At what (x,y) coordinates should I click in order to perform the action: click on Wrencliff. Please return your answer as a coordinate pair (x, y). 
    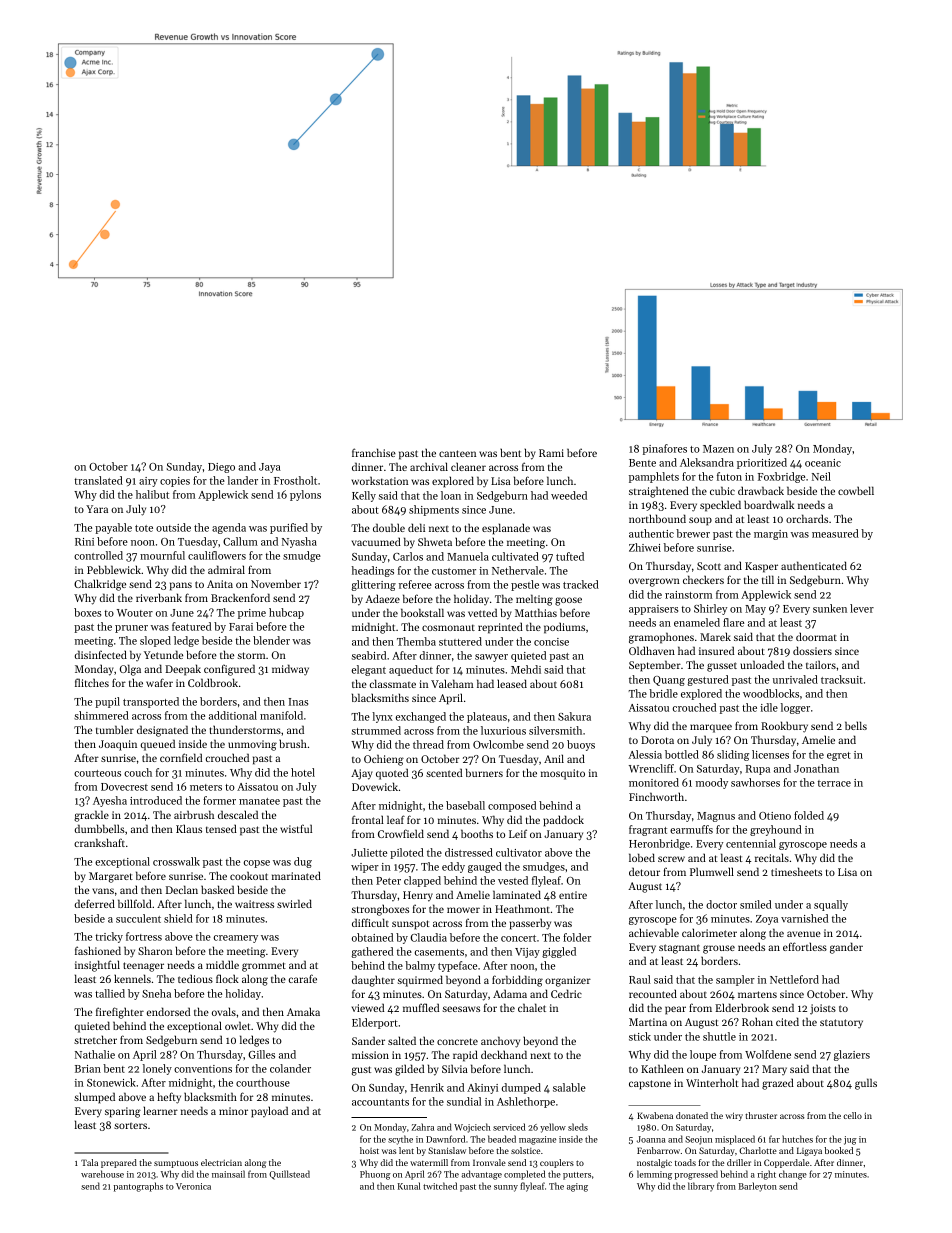
    Looking at the image, I should click on (651, 768).
